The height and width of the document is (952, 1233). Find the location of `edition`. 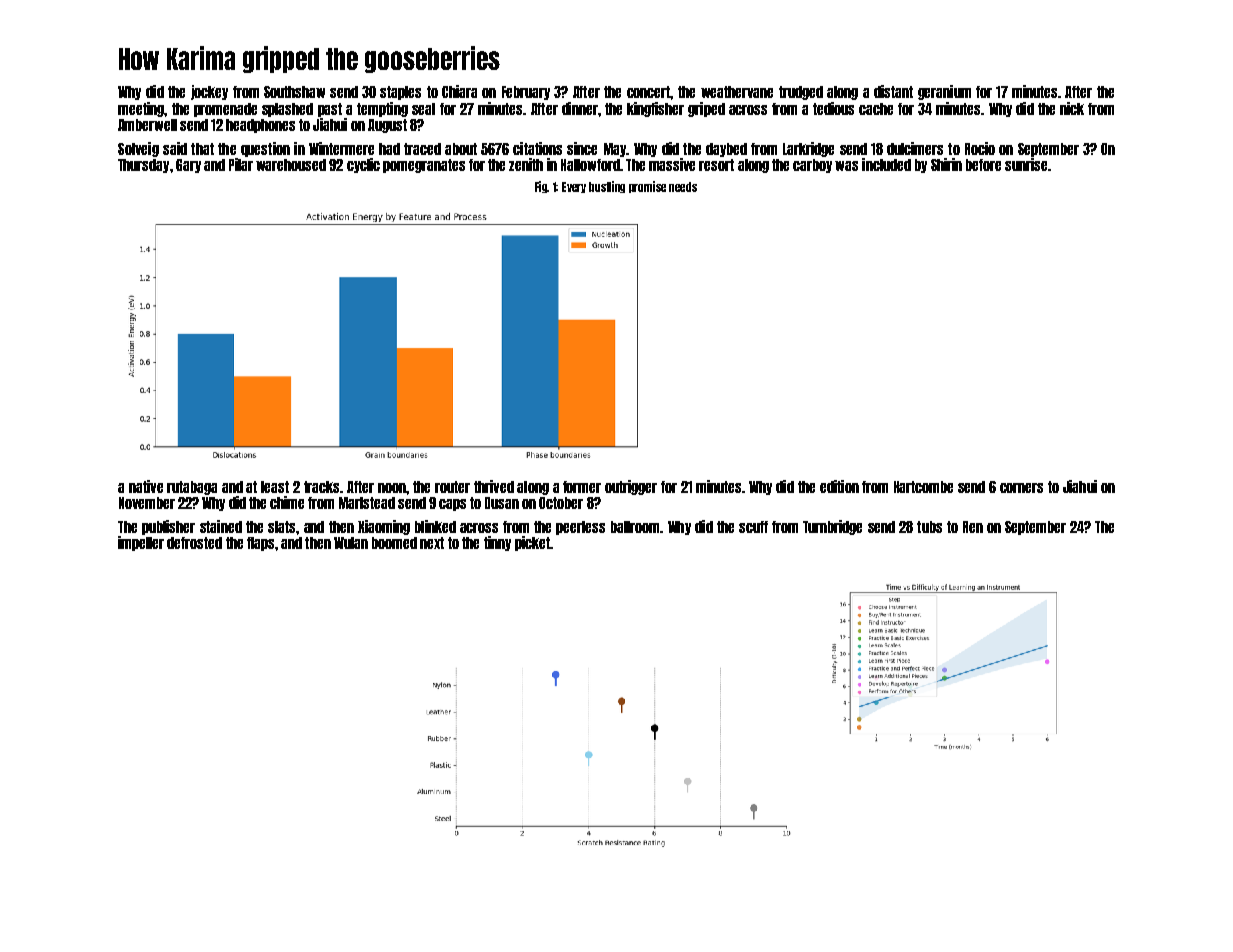

edition is located at coordinates (839, 486).
